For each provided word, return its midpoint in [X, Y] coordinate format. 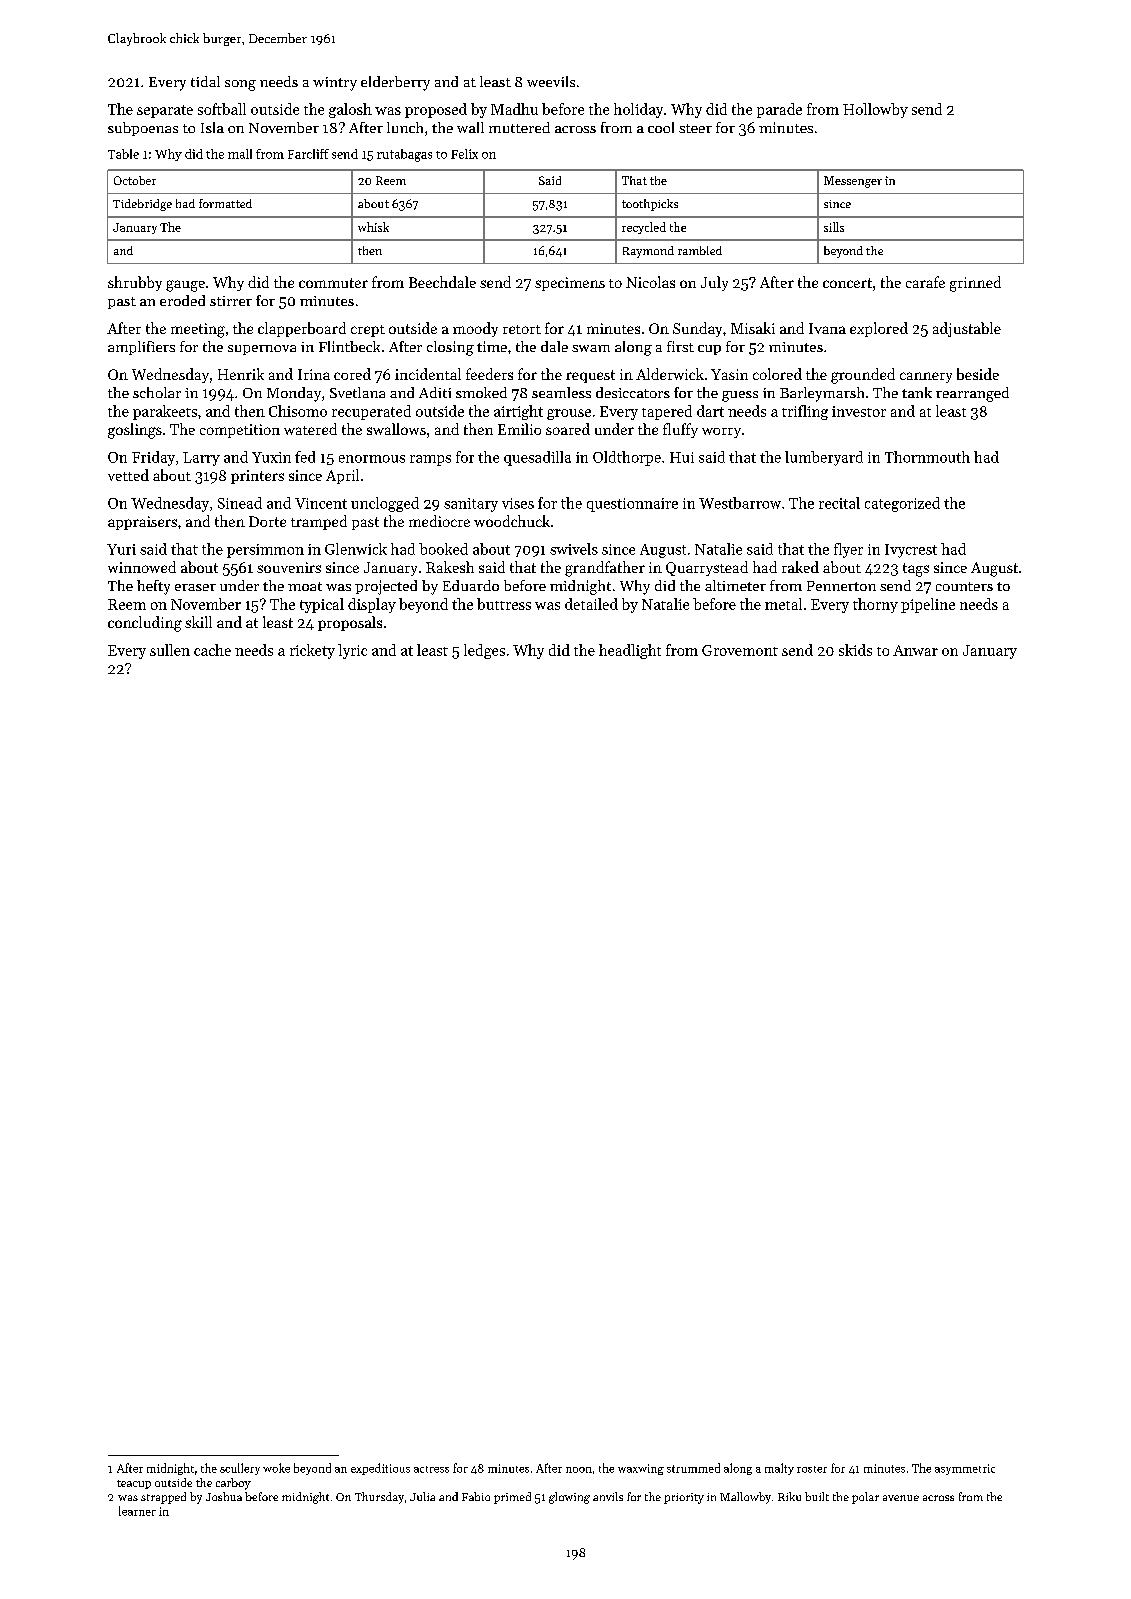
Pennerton [841, 586]
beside [978, 374]
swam [591, 348]
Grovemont [740, 650]
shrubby [135, 283]
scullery [240, 1469]
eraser [195, 587]
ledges [484, 651]
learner [137, 1511]
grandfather [605, 569]
